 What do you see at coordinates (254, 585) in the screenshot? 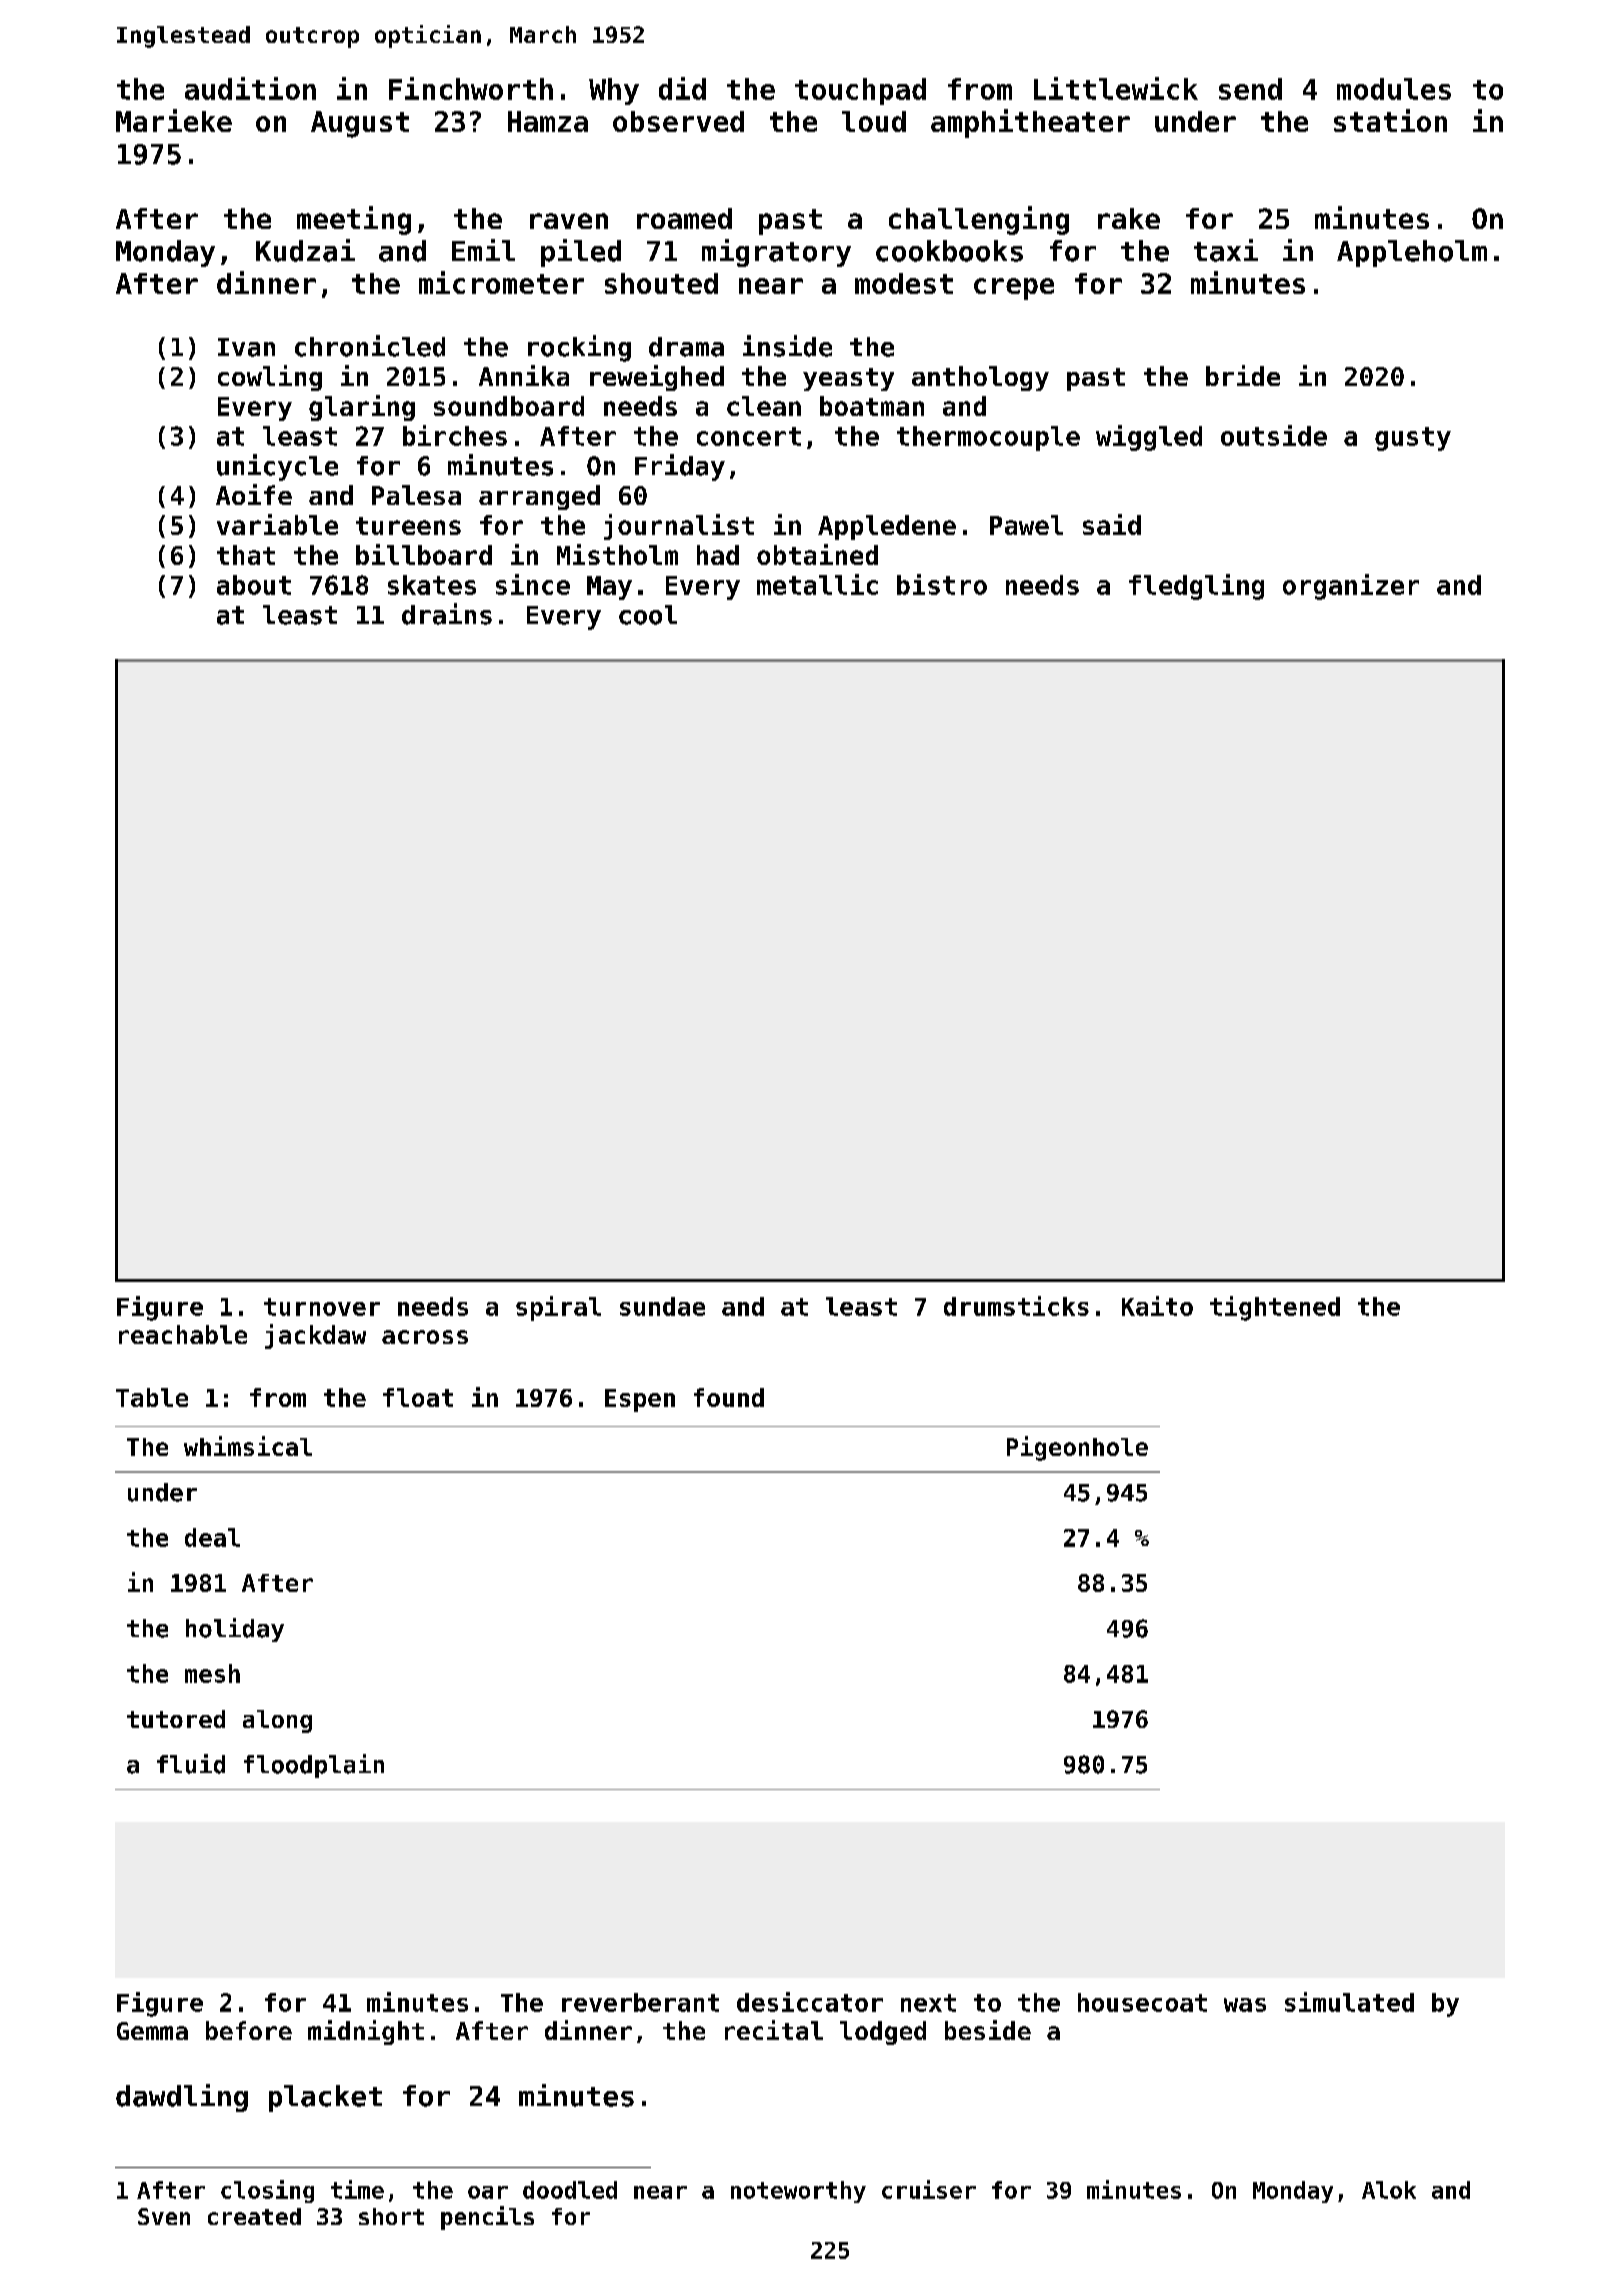
I see `about` at bounding box center [254, 585].
